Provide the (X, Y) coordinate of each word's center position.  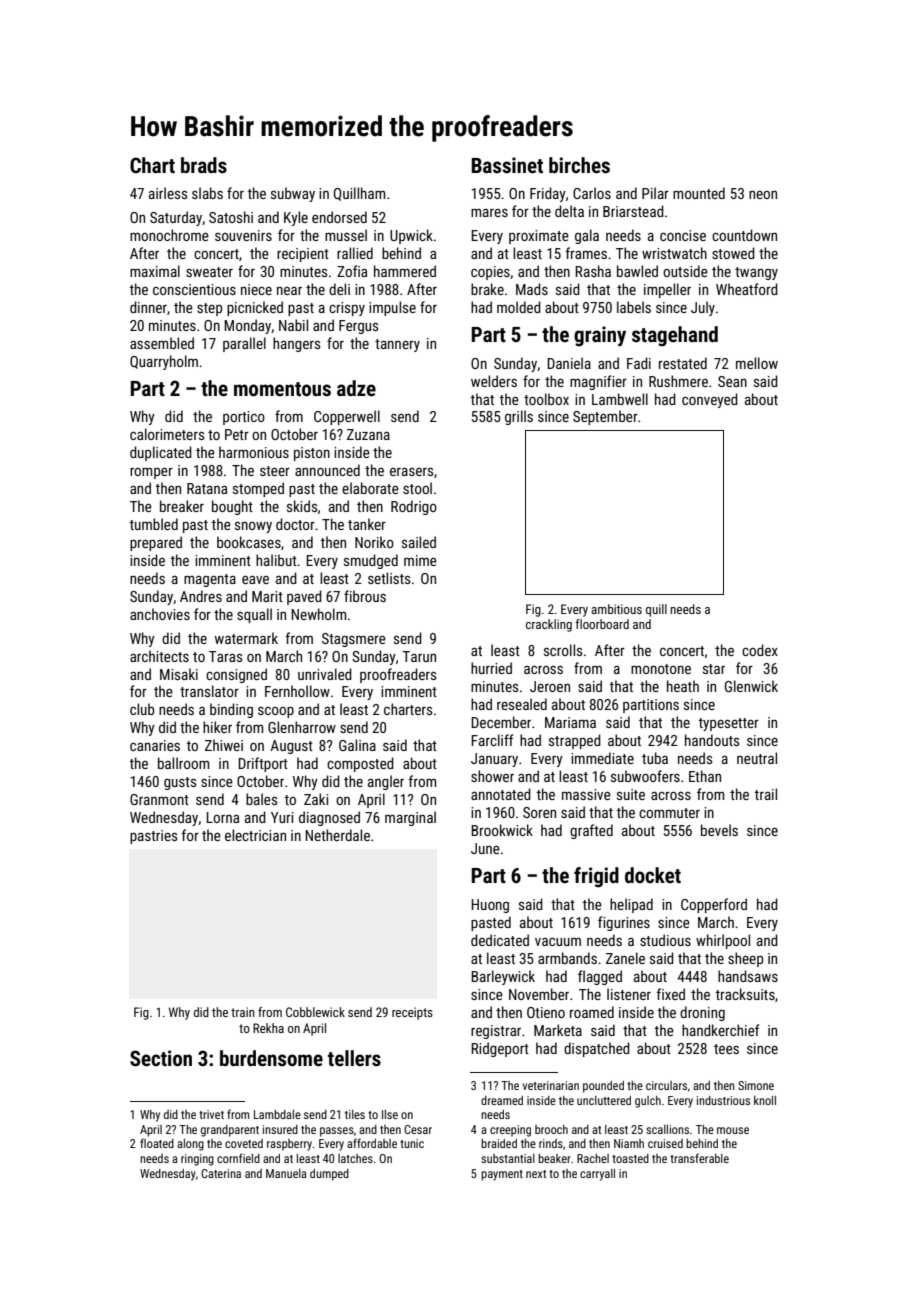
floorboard (602, 624)
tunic (412, 1143)
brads (204, 165)
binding (231, 710)
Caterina (221, 1173)
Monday (248, 326)
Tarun (419, 656)
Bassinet (507, 165)
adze (356, 388)
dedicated (500, 940)
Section (161, 1058)
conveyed (710, 400)
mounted (699, 193)
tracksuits (745, 994)
